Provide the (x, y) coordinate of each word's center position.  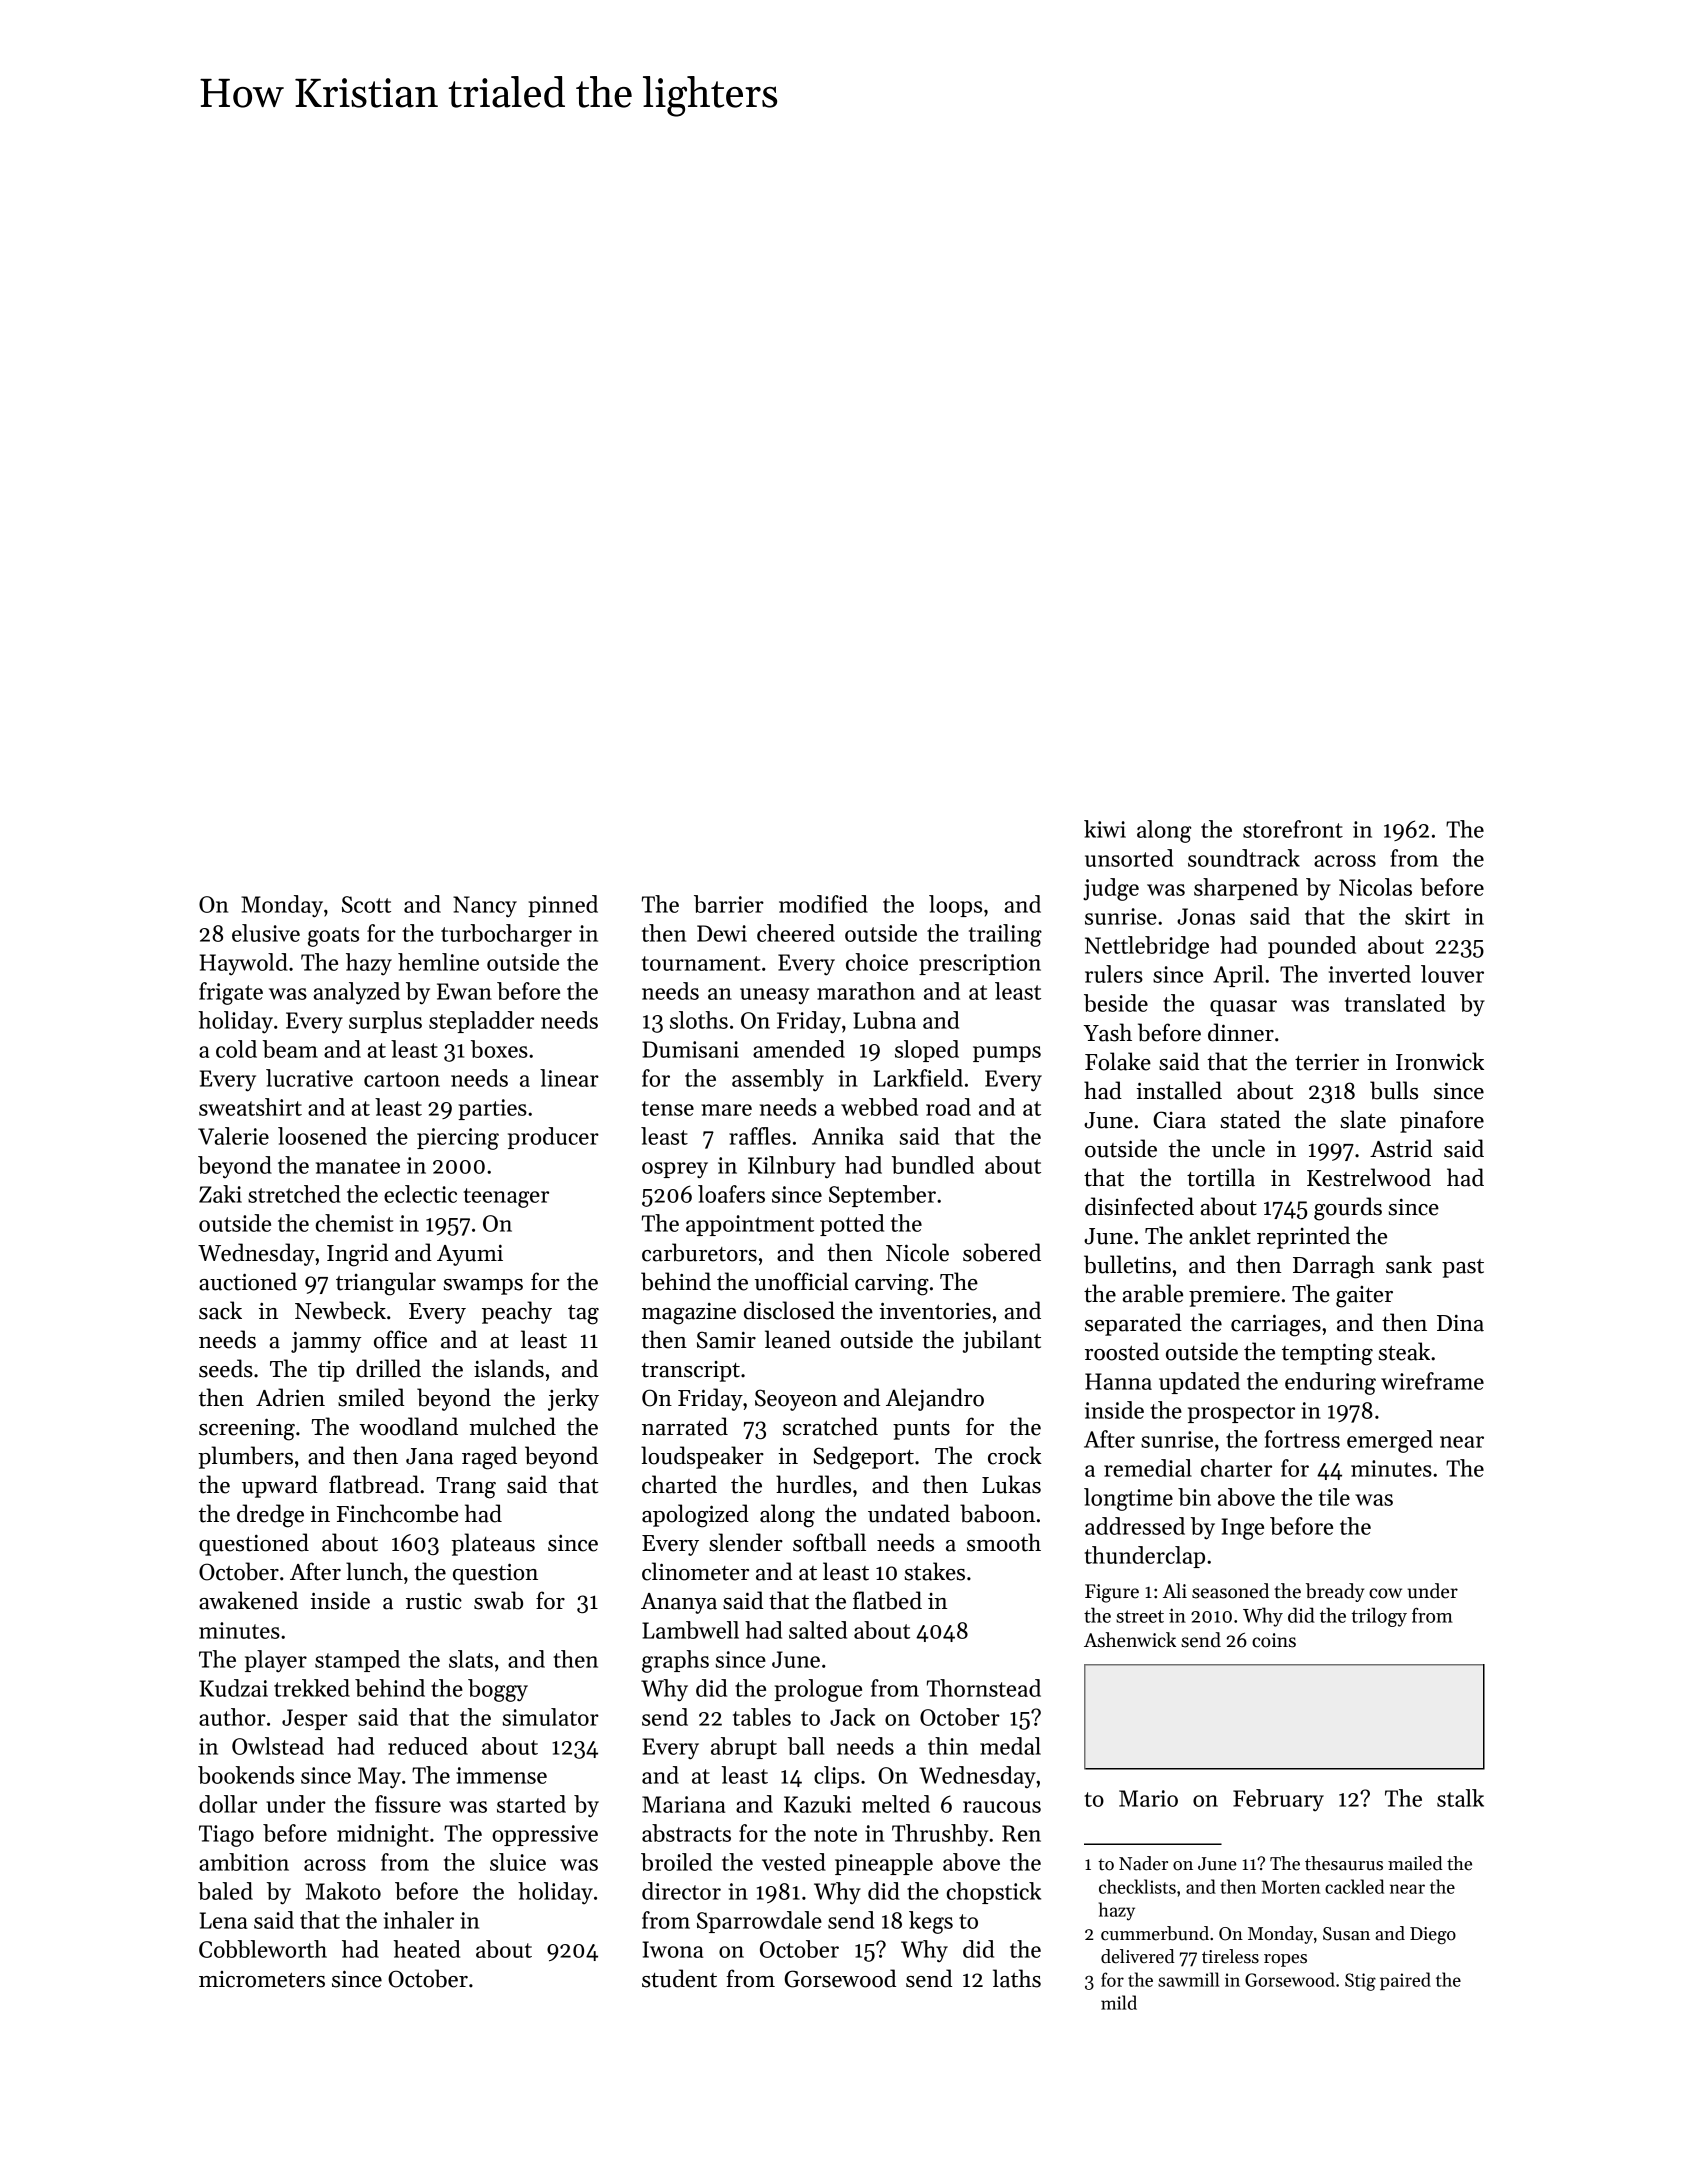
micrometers (262, 1979)
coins (1274, 1640)
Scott (366, 904)
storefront (1293, 829)
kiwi (1105, 829)
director (681, 1891)
